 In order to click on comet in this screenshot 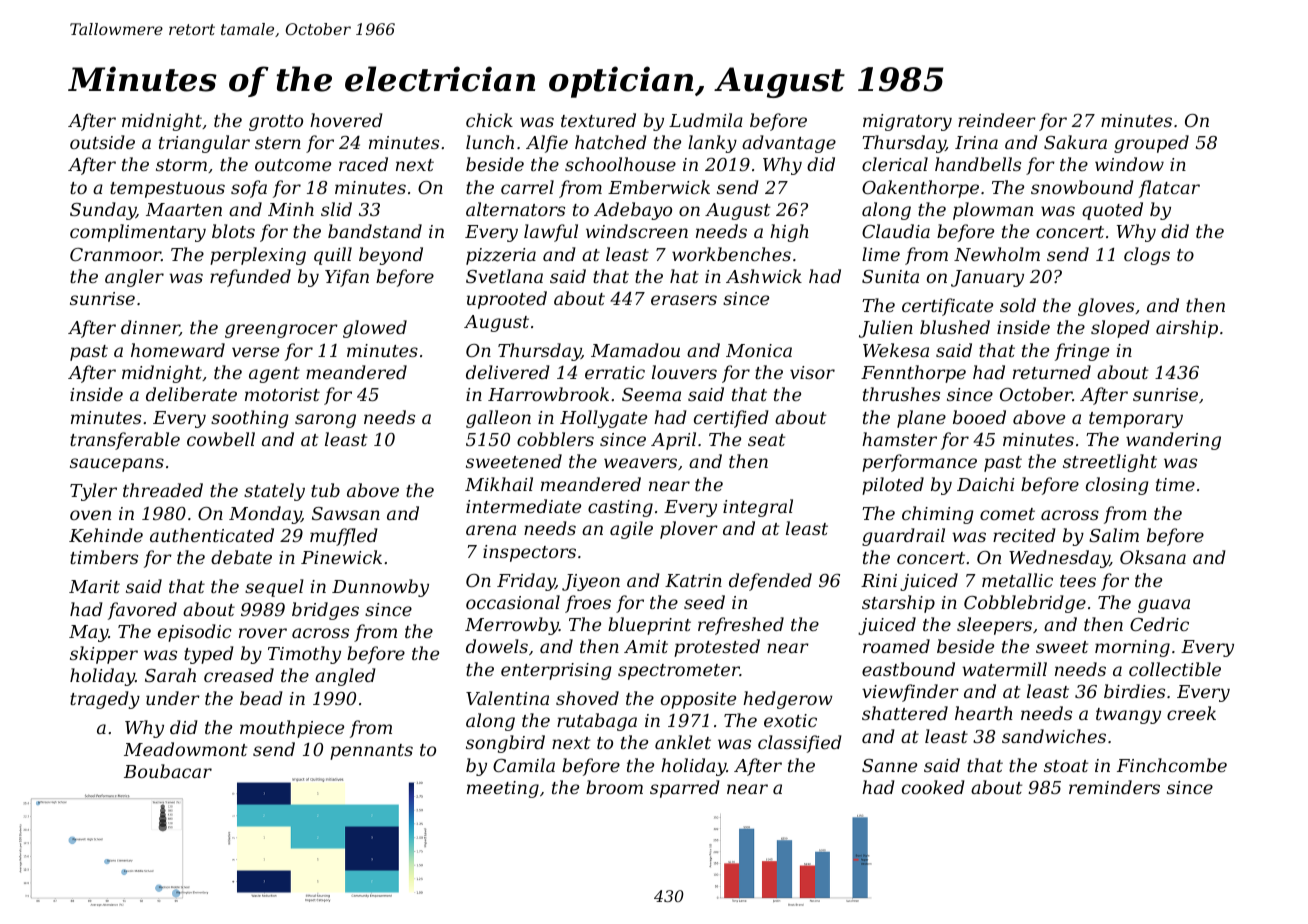, I will do `click(1007, 514)`.
